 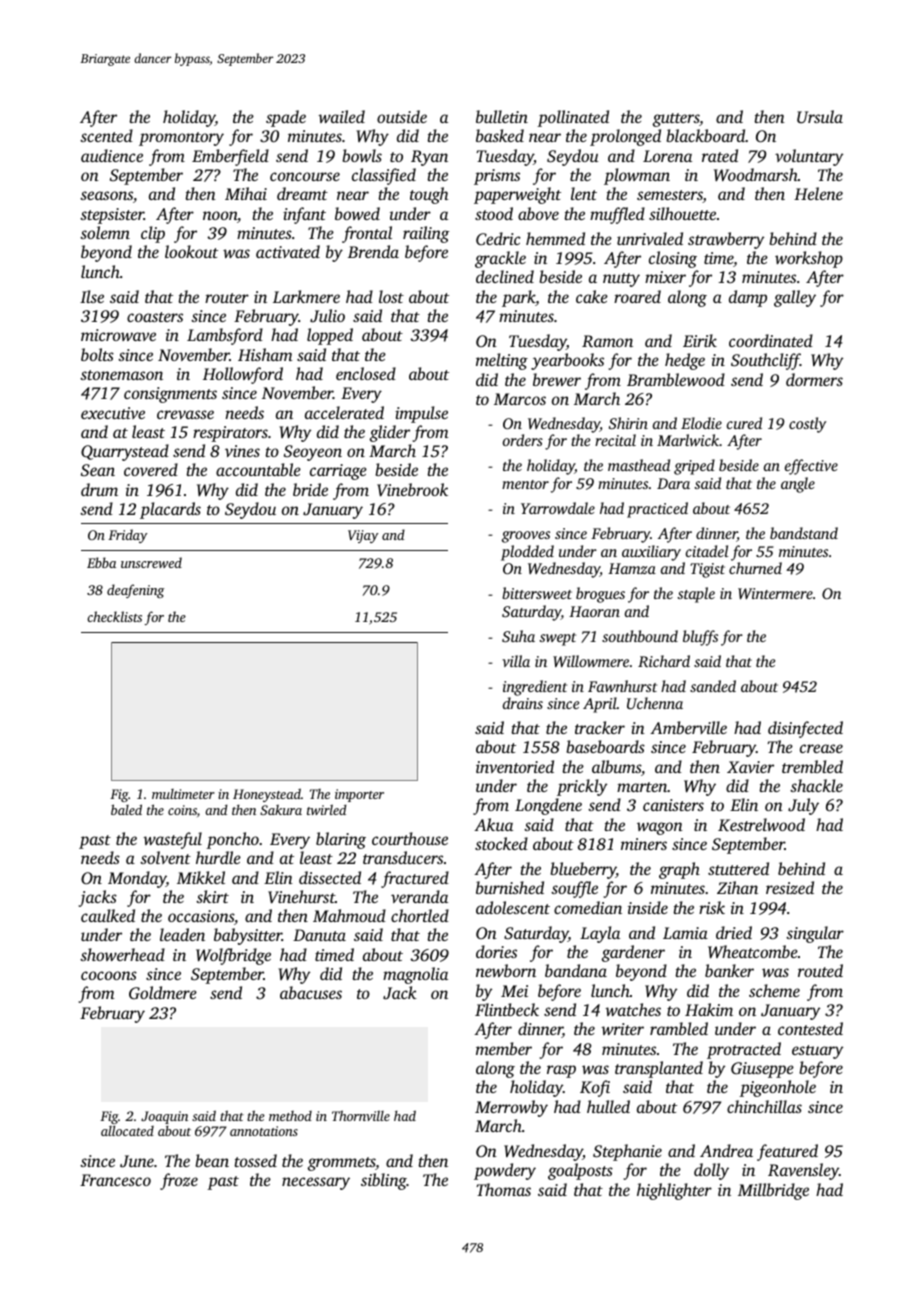 I want to click on Ursula, so click(x=820, y=117).
